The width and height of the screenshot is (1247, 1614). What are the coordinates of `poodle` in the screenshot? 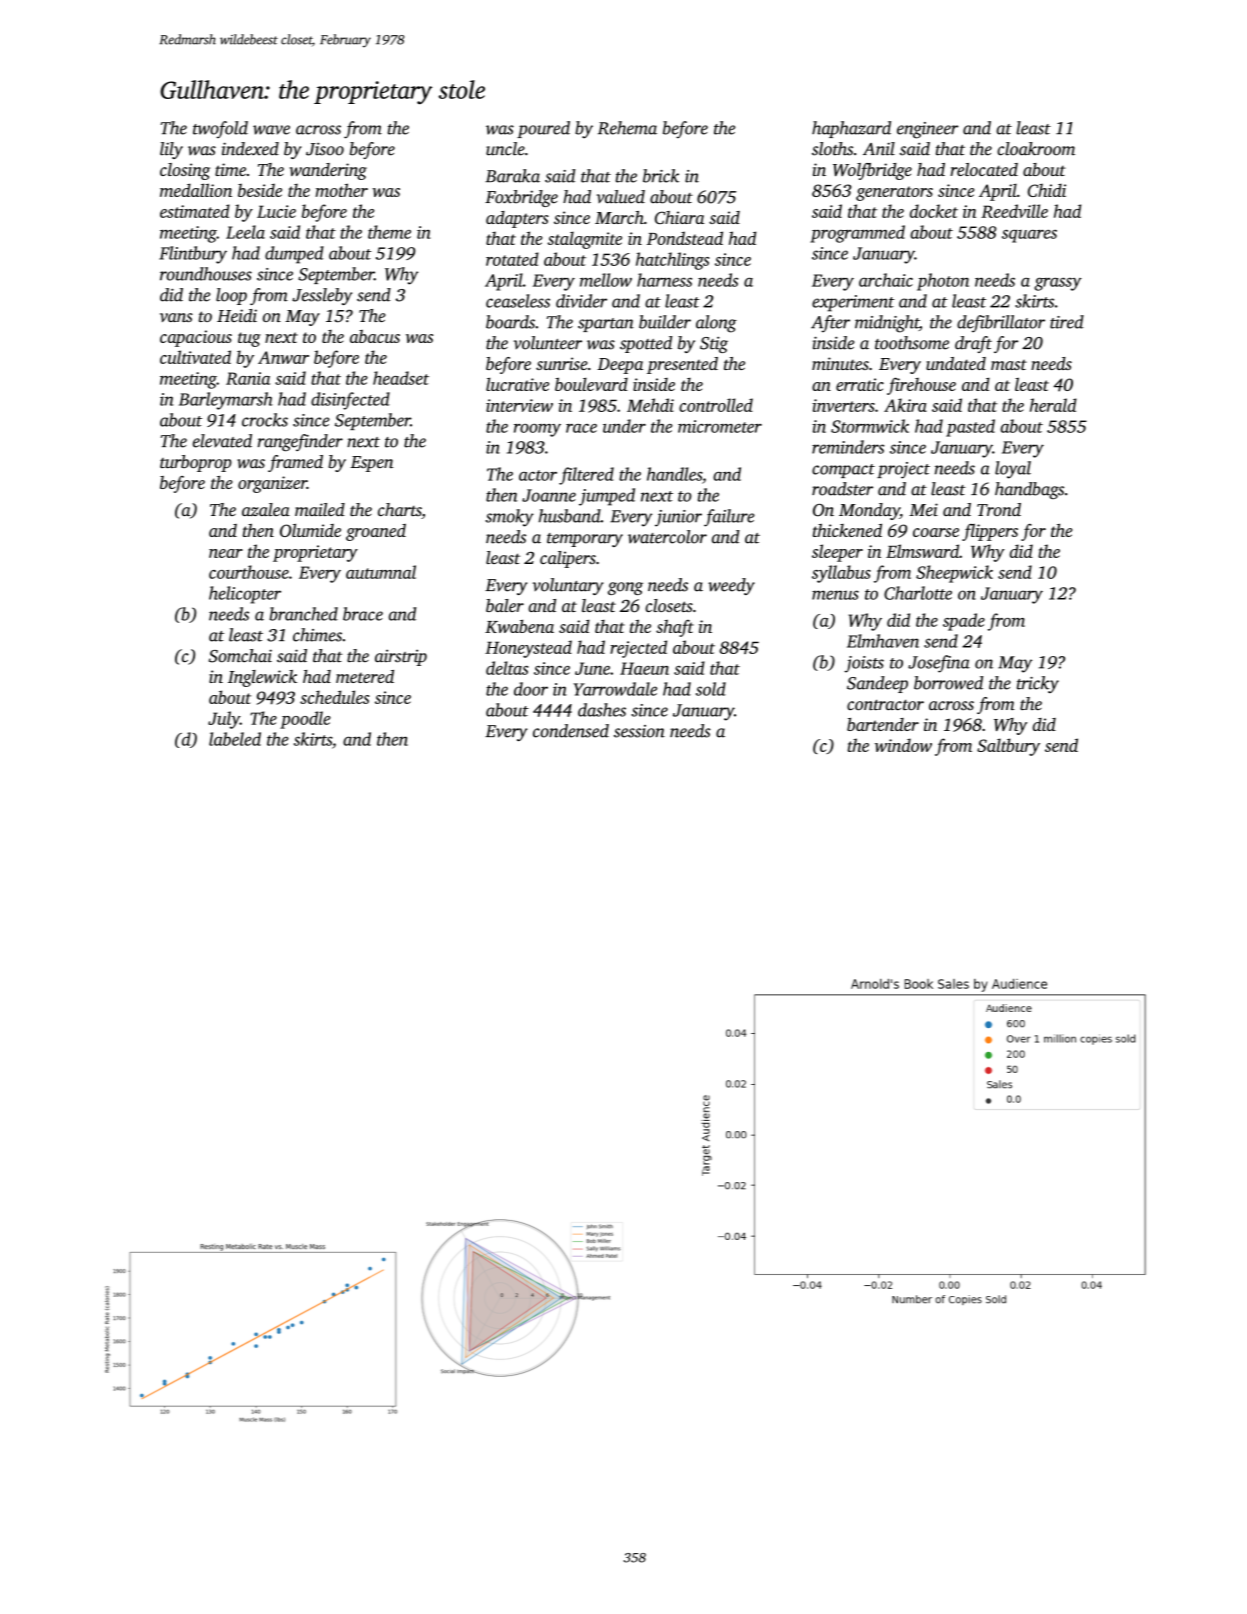 It's located at (305, 720).
